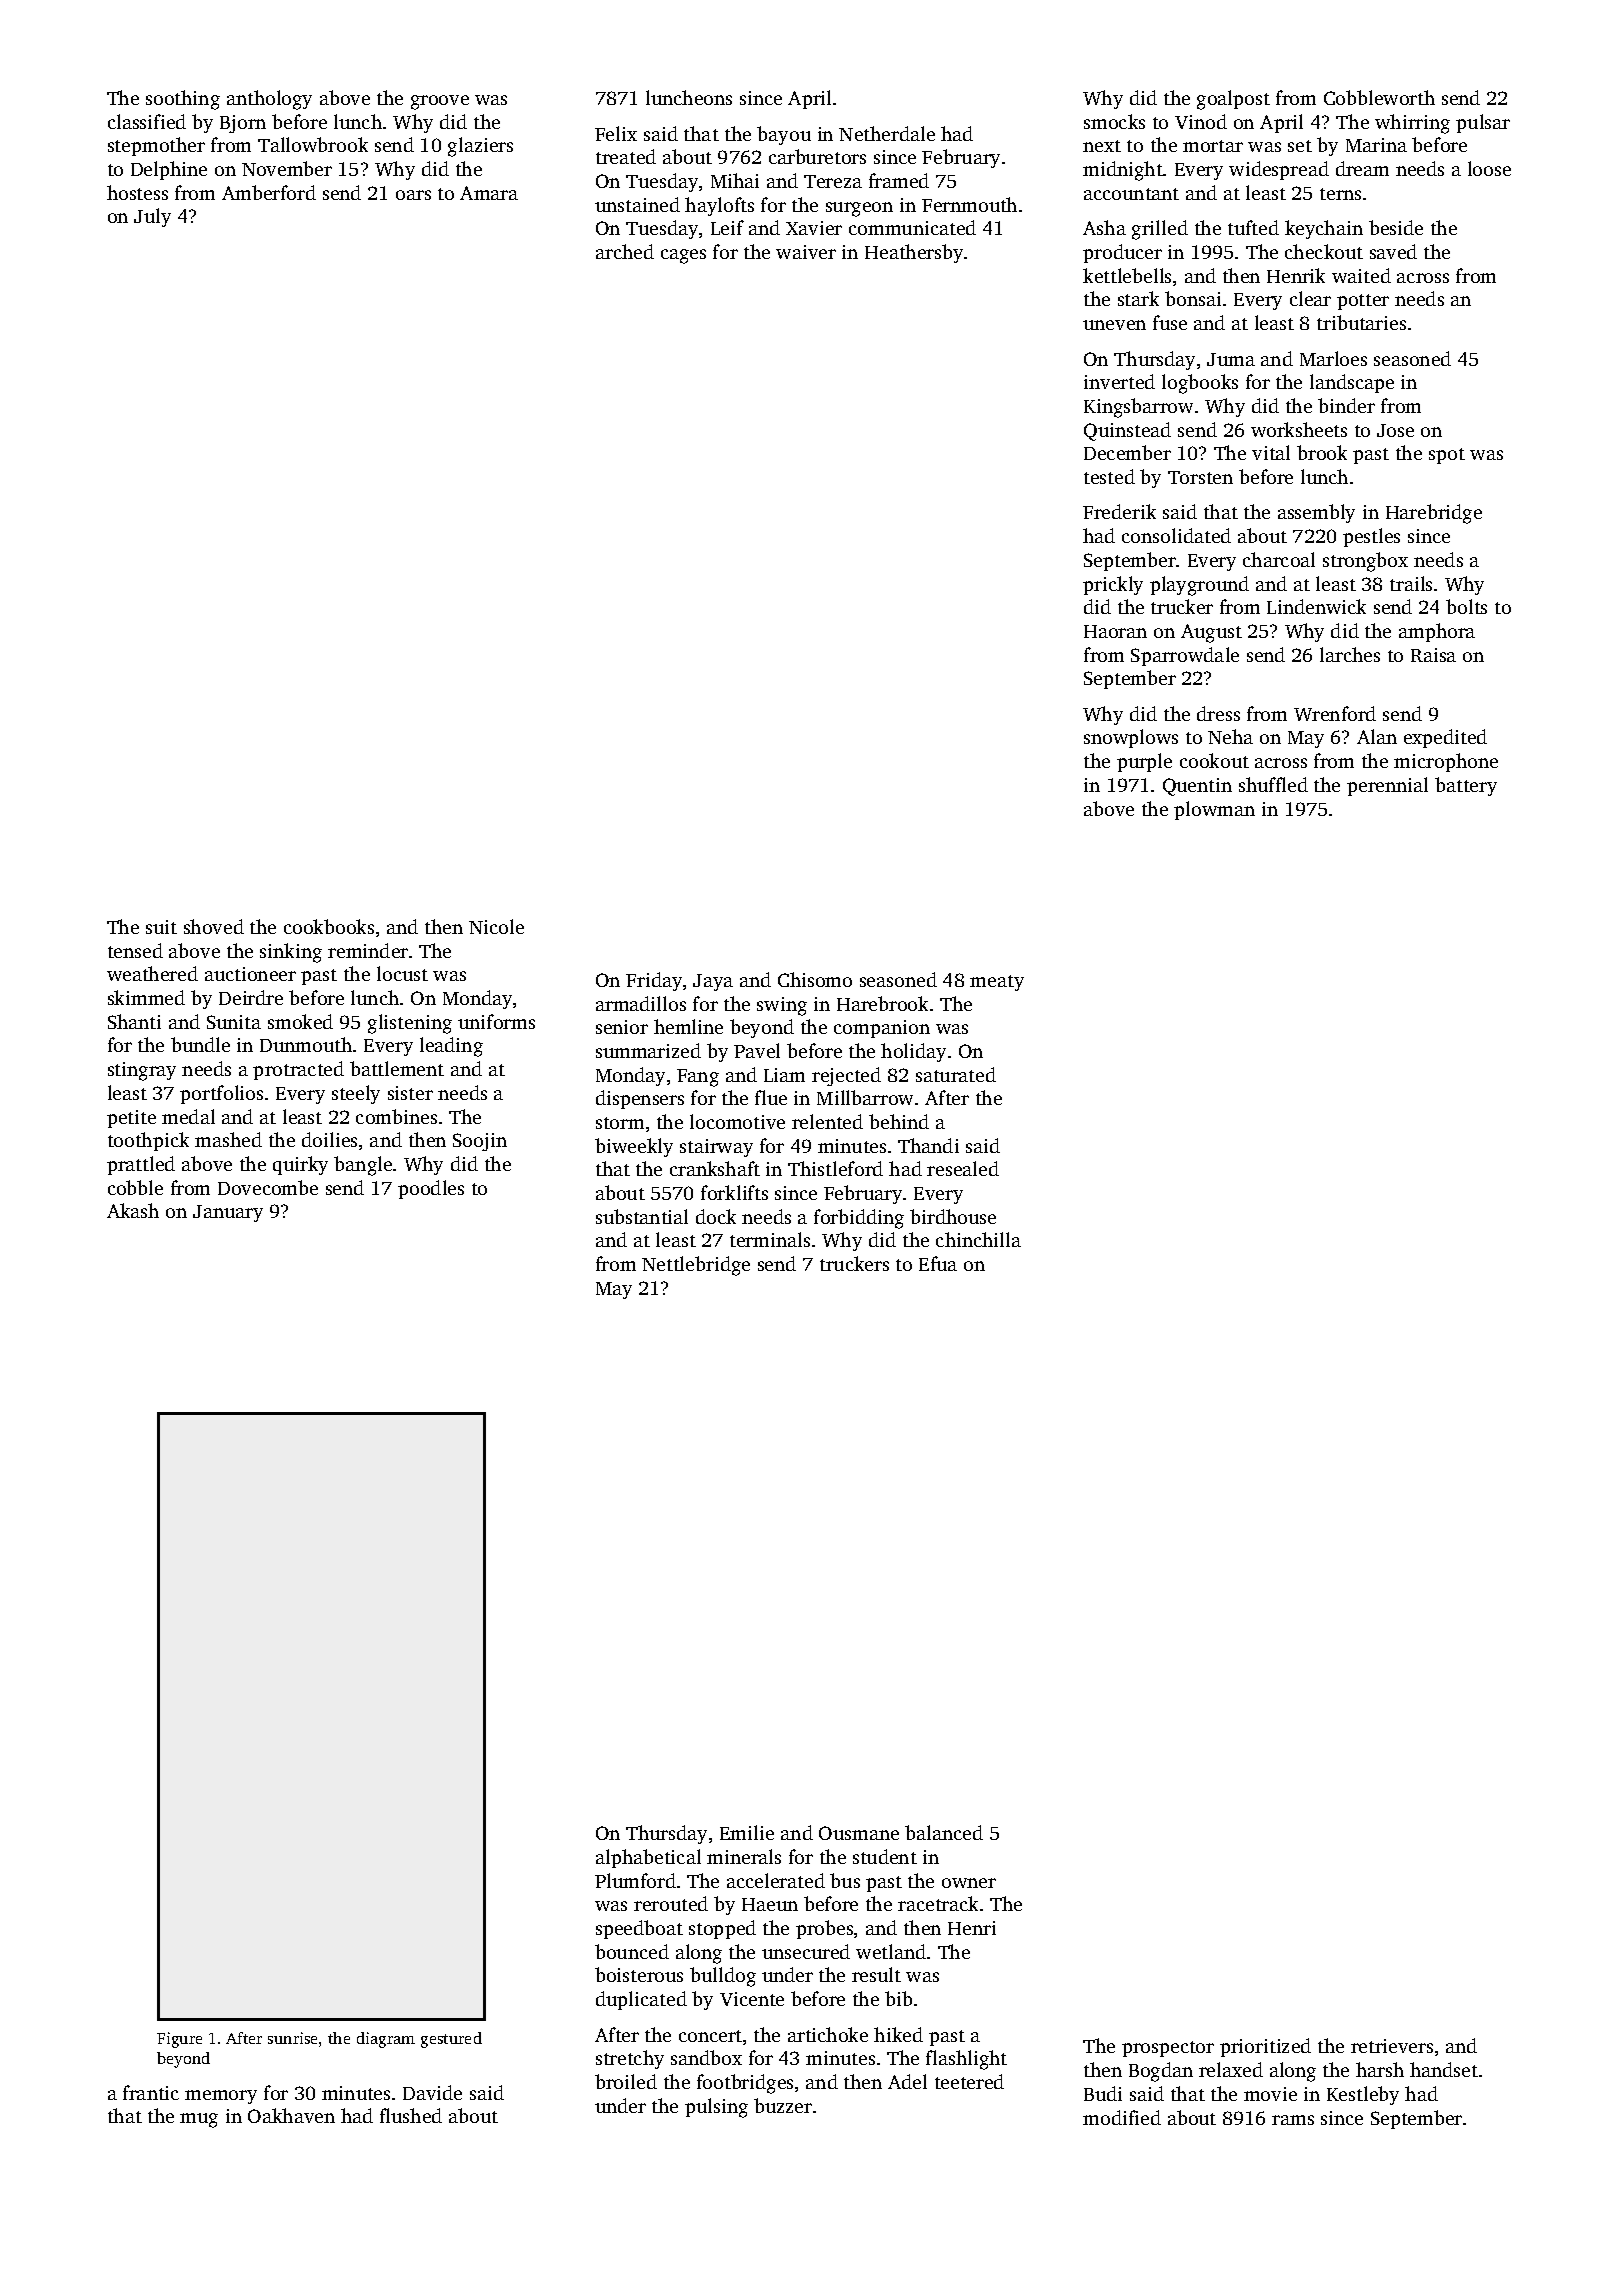  I want to click on pulsing, so click(716, 2108).
